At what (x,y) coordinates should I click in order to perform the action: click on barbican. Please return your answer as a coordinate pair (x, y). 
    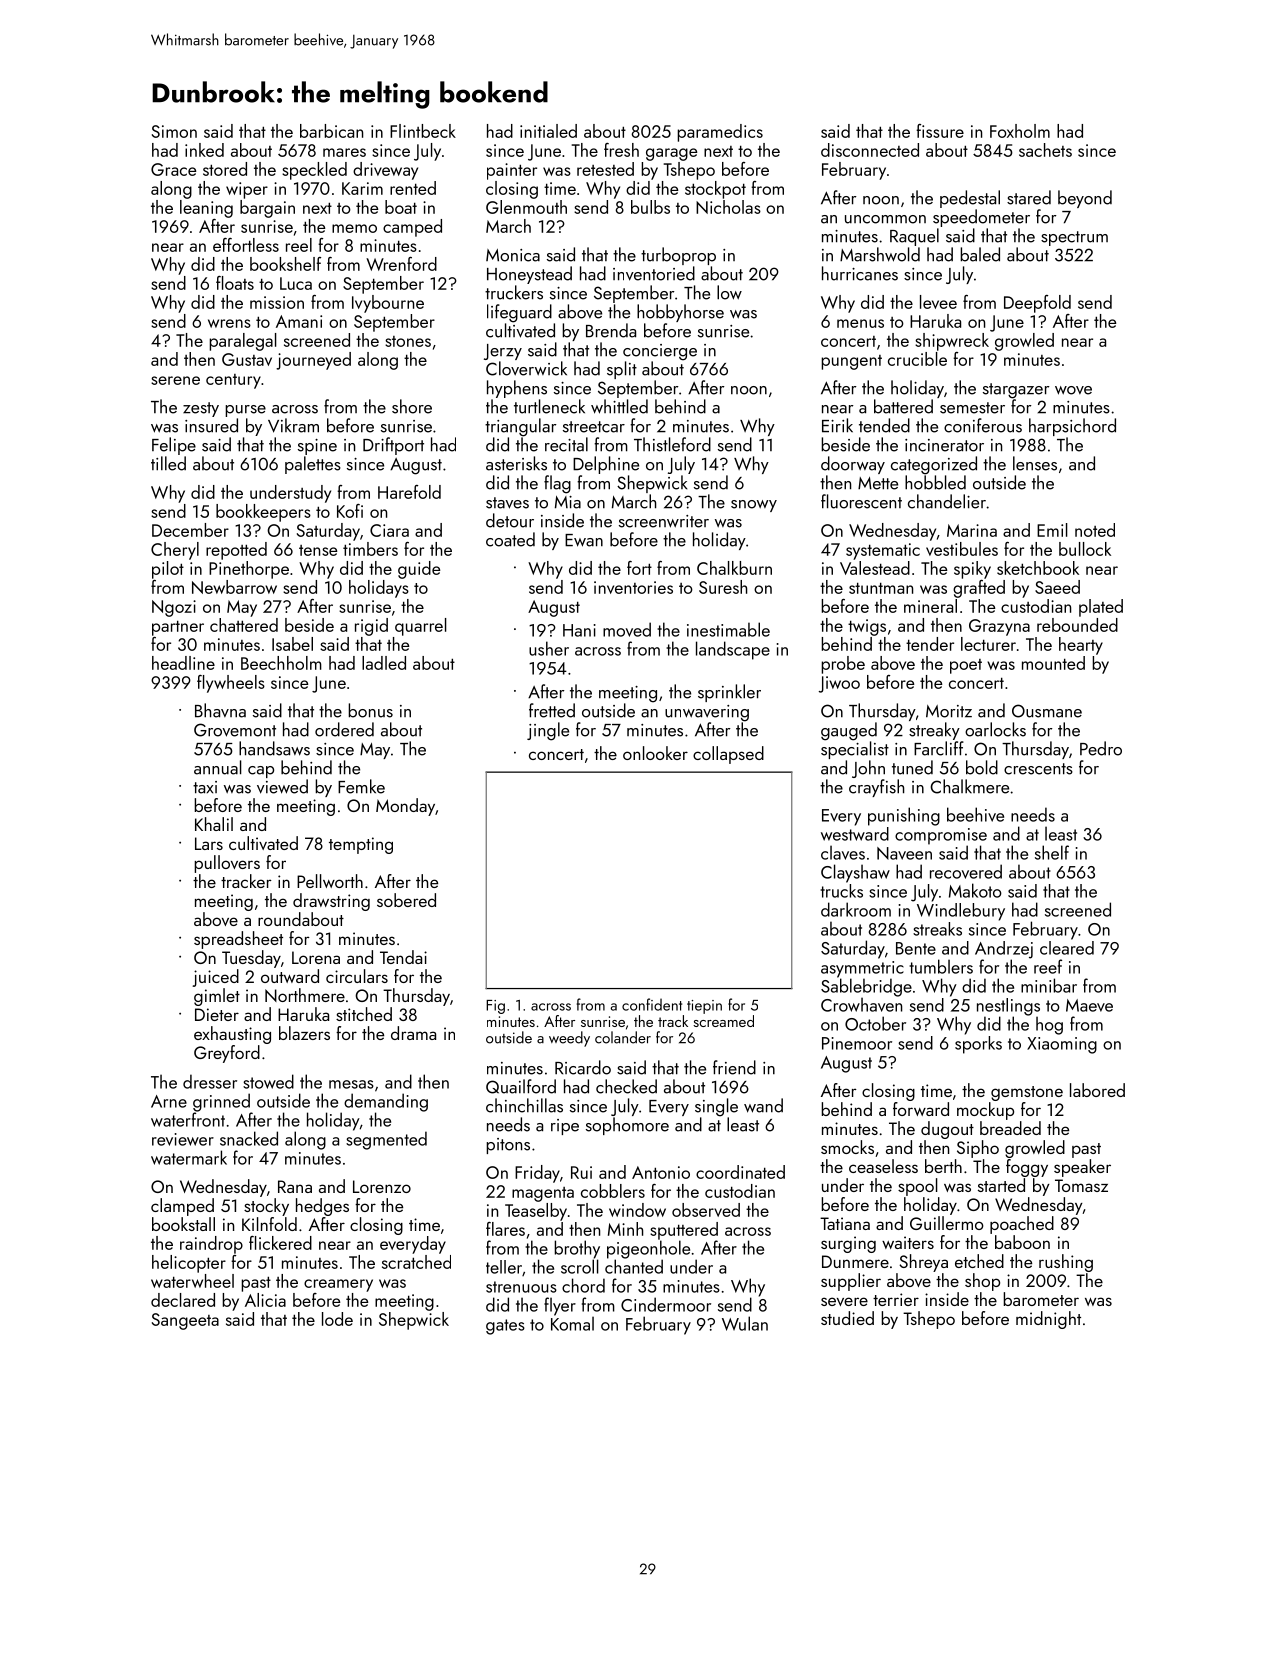
    Looking at the image, I should click on (331, 131).
